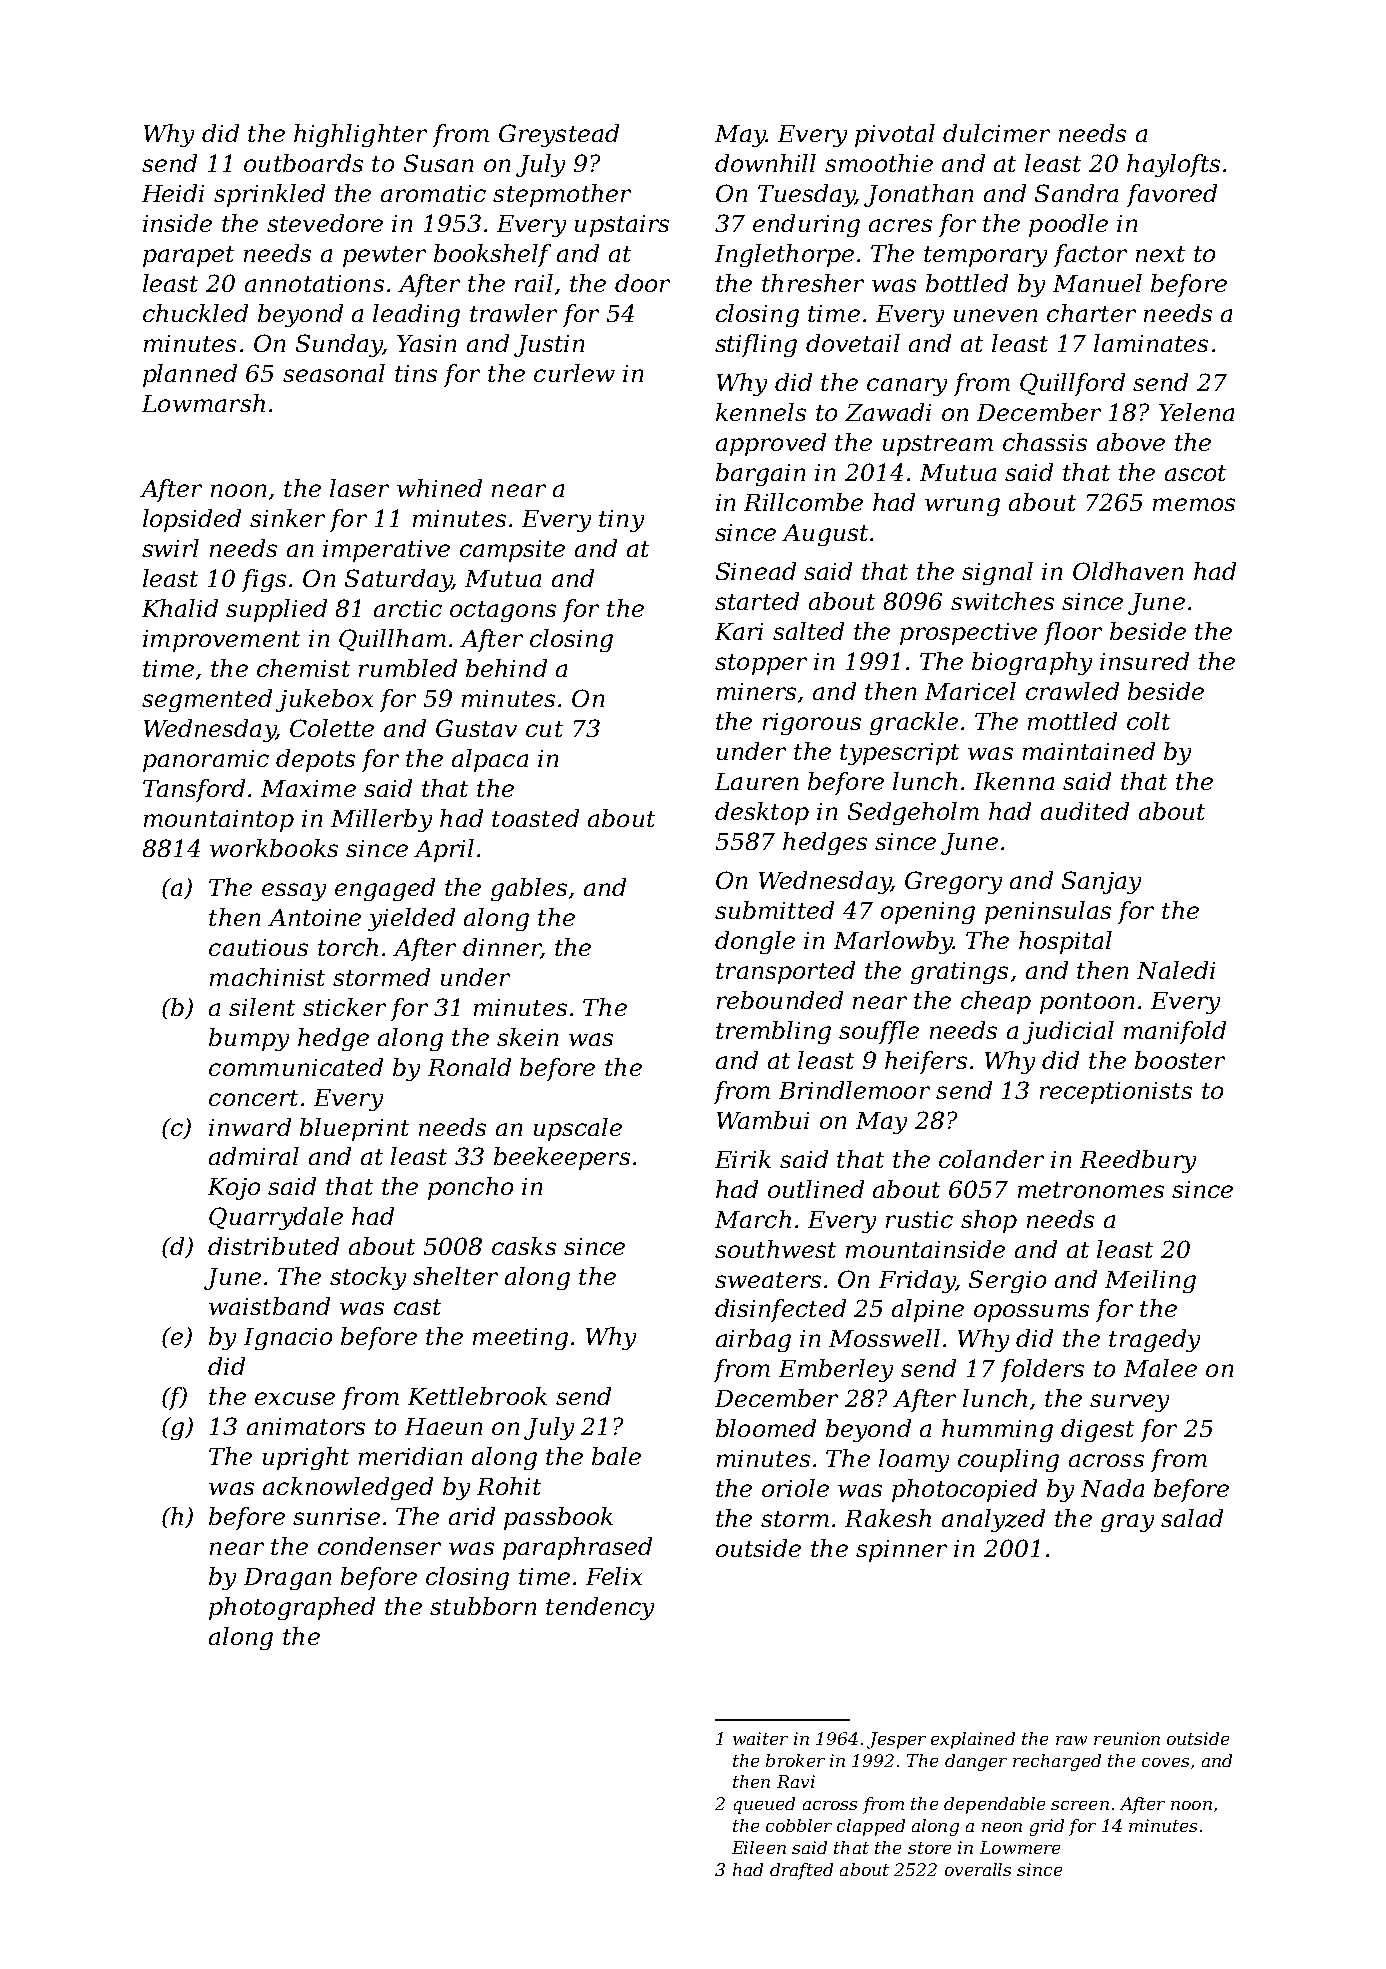  What do you see at coordinates (1160, 254) in the screenshot?
I see `next` at bounding box center [1160, 254].
